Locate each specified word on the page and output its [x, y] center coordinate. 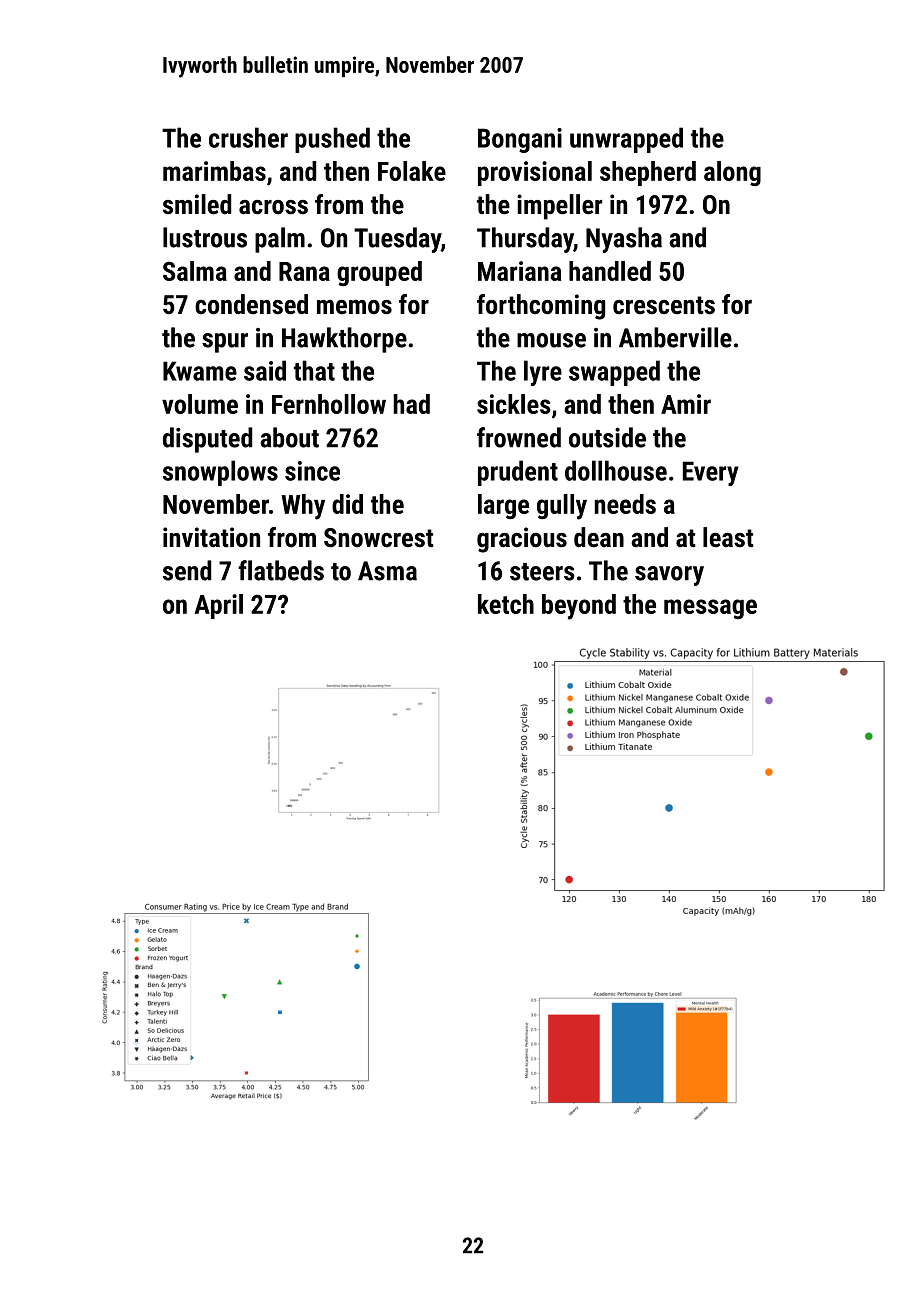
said [265, 370]
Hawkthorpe [344, 340]
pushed [332, 140]
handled [610, 271]
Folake [412, 171]
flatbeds [281, 570]
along [732, 173]
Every [711, 473]
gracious [522, 540]
